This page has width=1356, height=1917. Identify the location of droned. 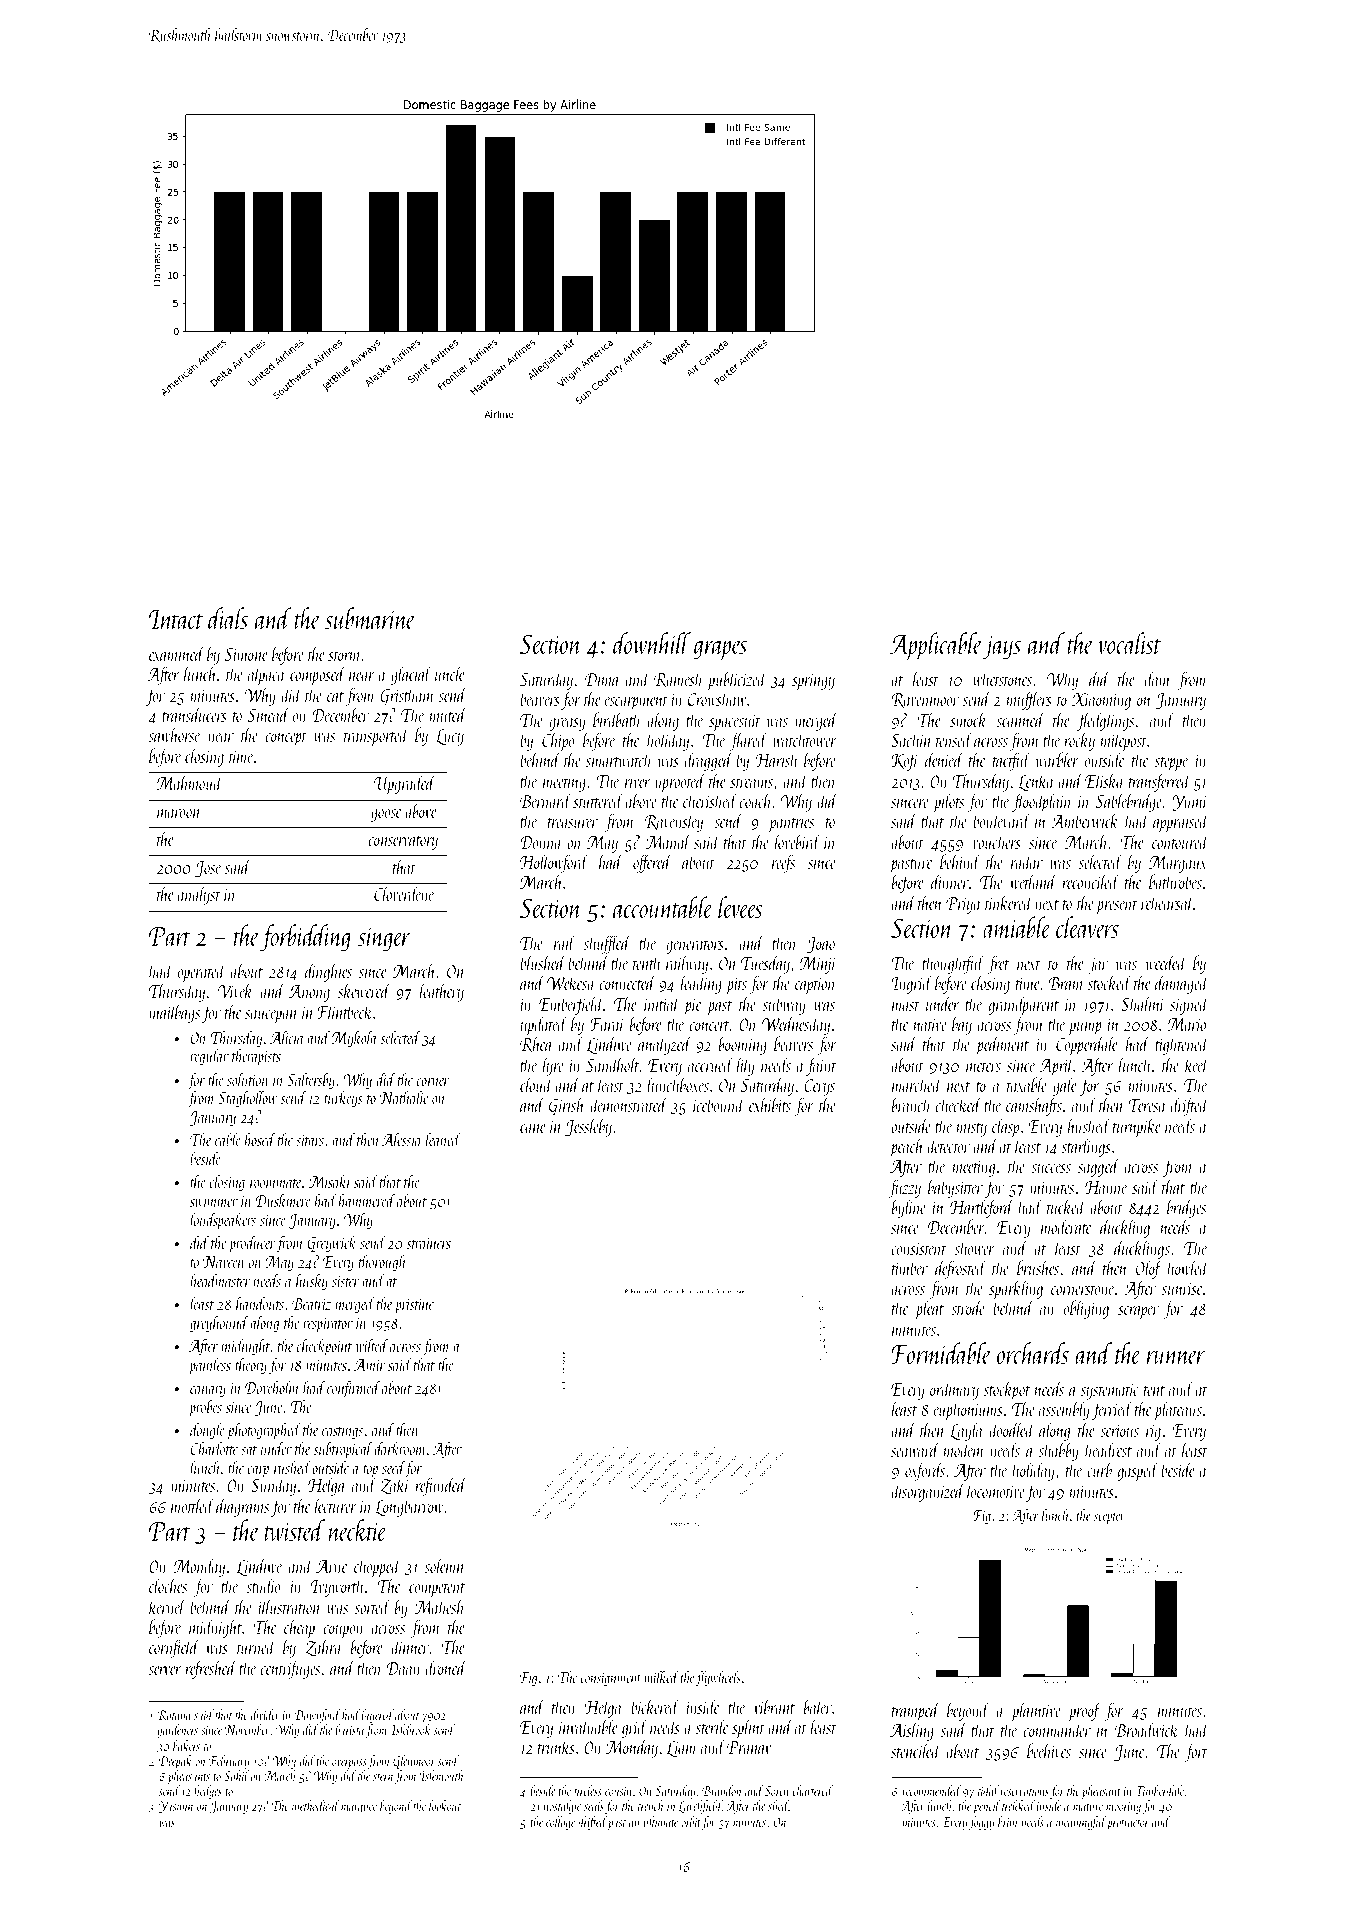
(446, 1667).
